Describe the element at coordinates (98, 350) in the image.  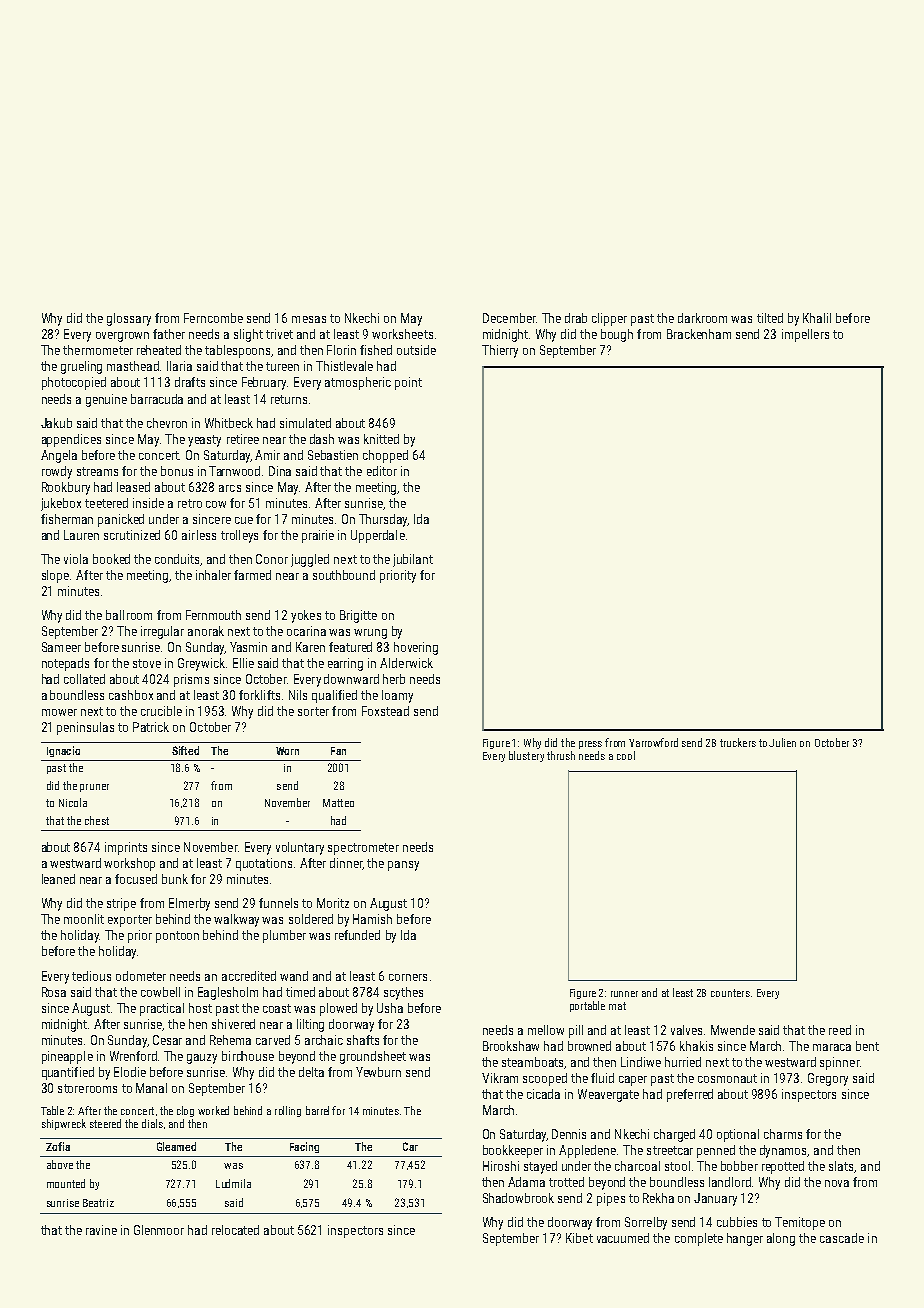
I see `thermometer` at that location.
